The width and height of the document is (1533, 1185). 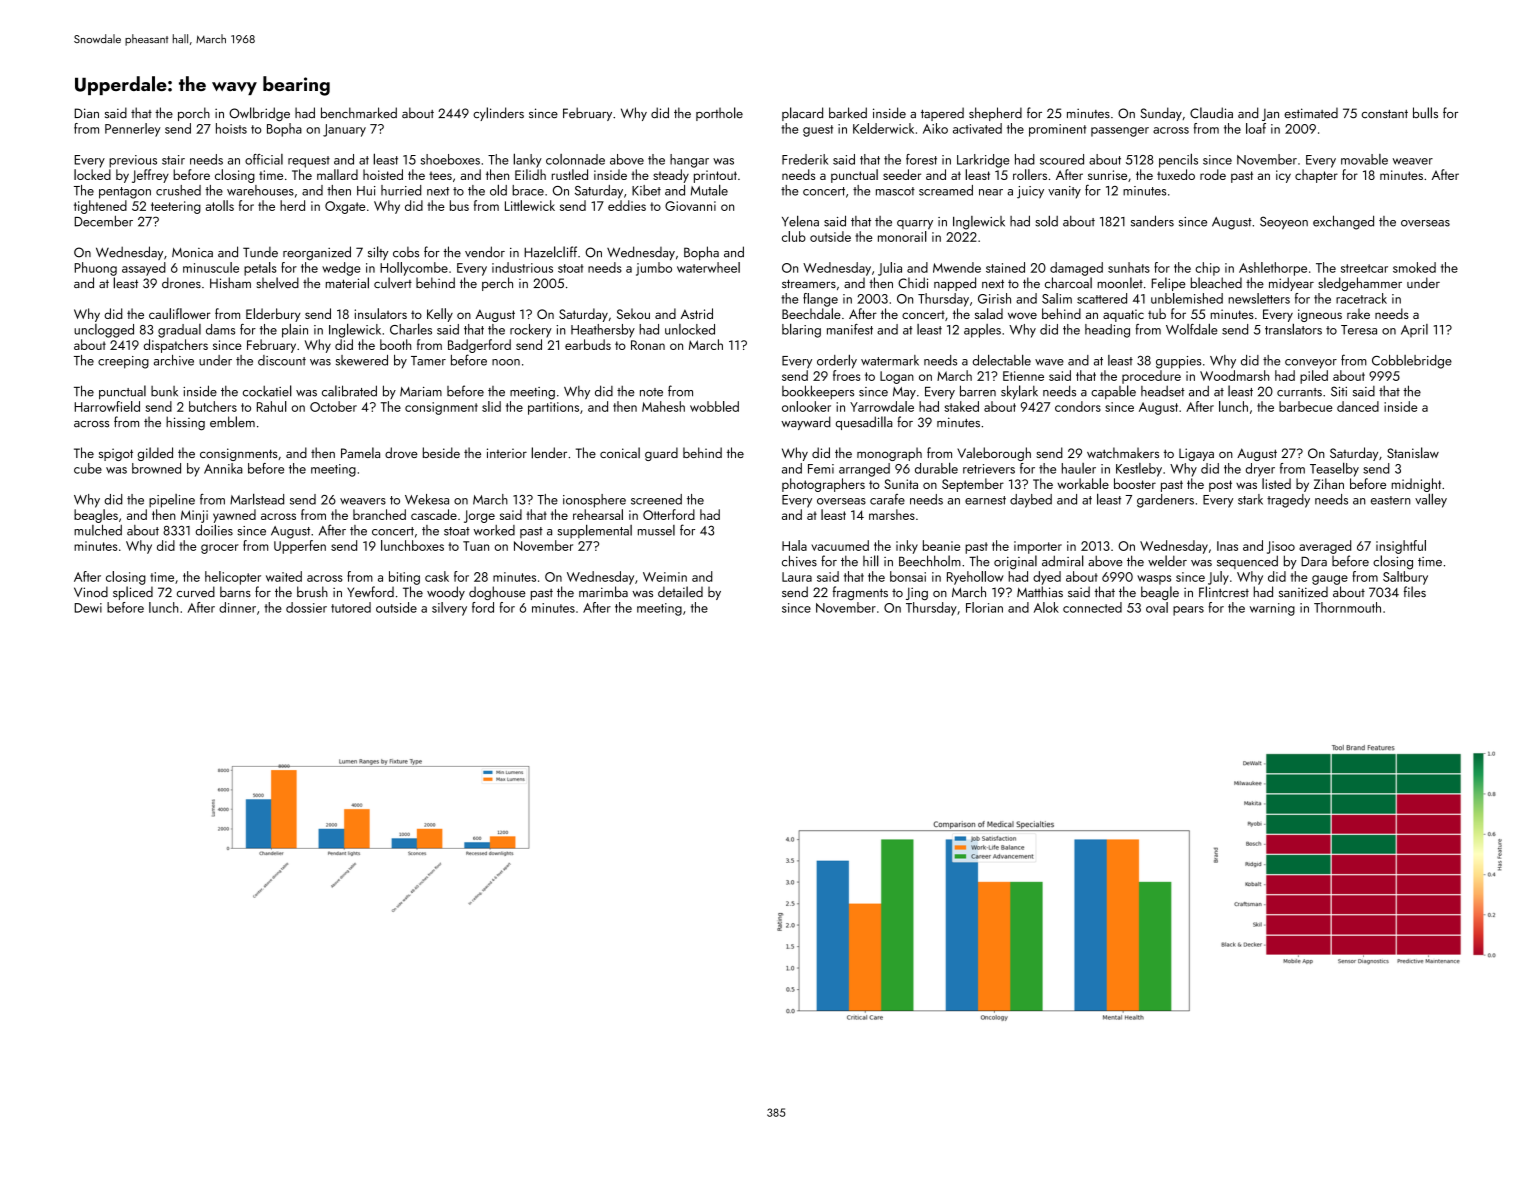 What do you see at coordinates (359, 113) in the document?
I see `benchmarked` at bounding box center [359, 113].
